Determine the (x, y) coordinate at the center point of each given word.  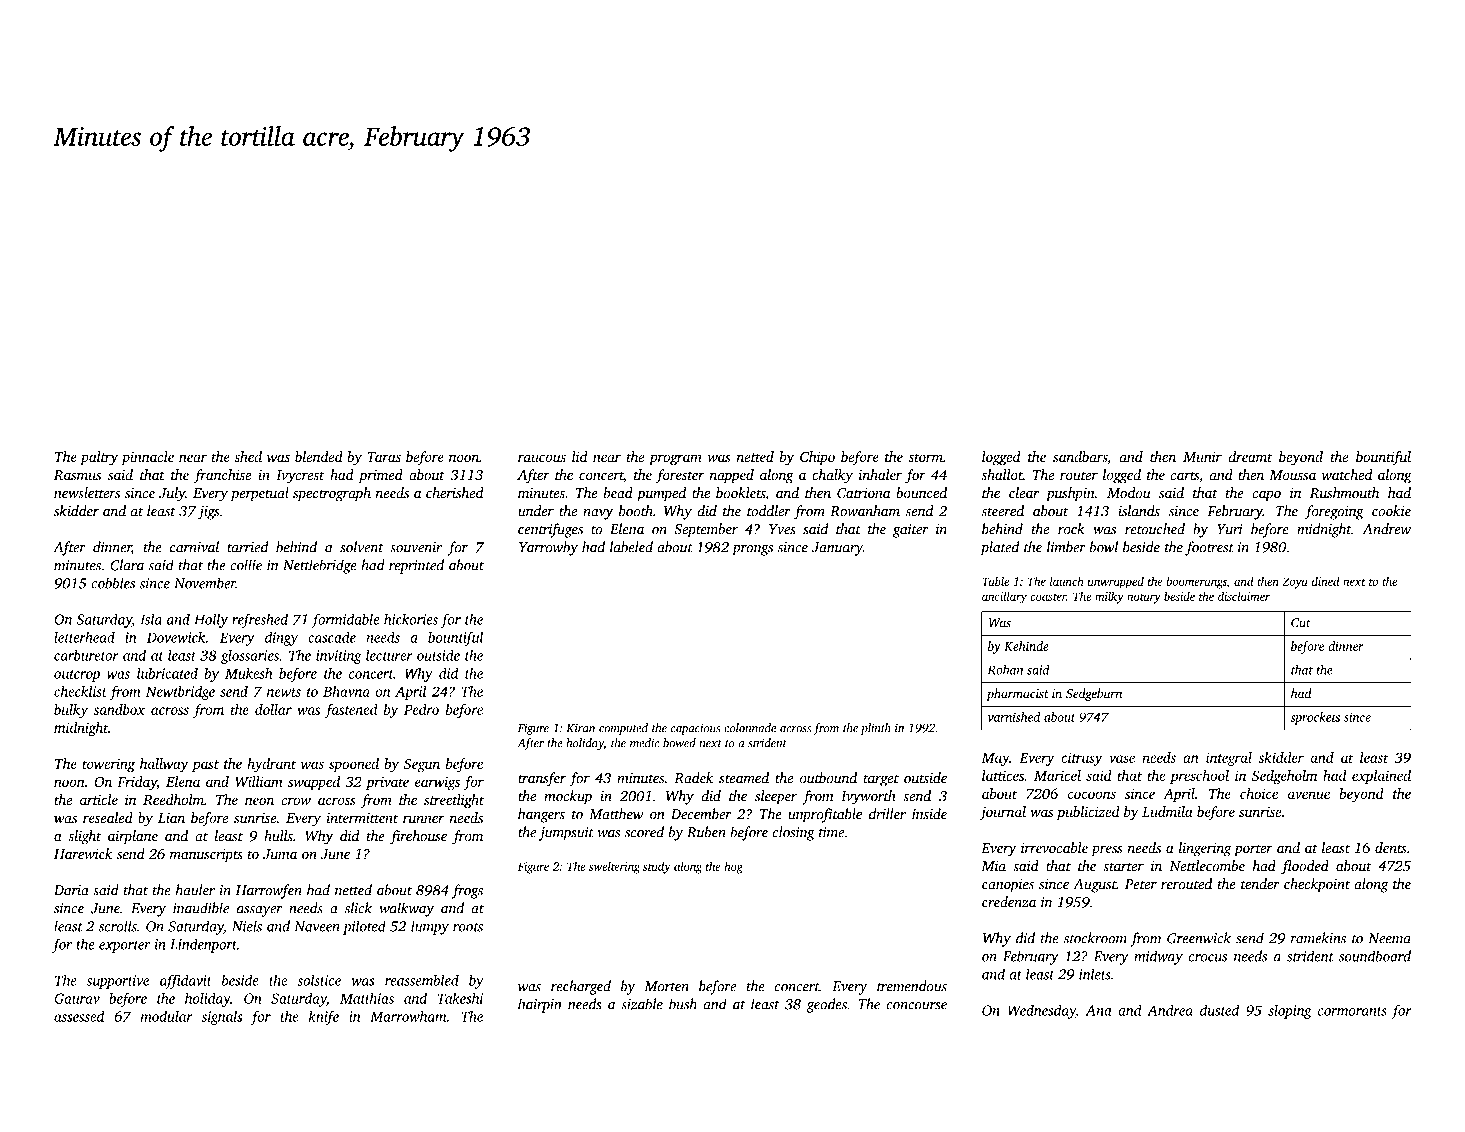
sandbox (119, 709)
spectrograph (332, 494)
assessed (79, 1016)
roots (468, 927)
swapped (314, 783)
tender (1260, 884)
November (205, 583)
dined (1326, 581)
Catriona (864, 493)
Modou (1129, 493)
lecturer (389, 655)
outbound (828, 778)
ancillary (1004, 597)
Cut (1301, 623)
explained (1381, 777)
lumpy (430, 927)
